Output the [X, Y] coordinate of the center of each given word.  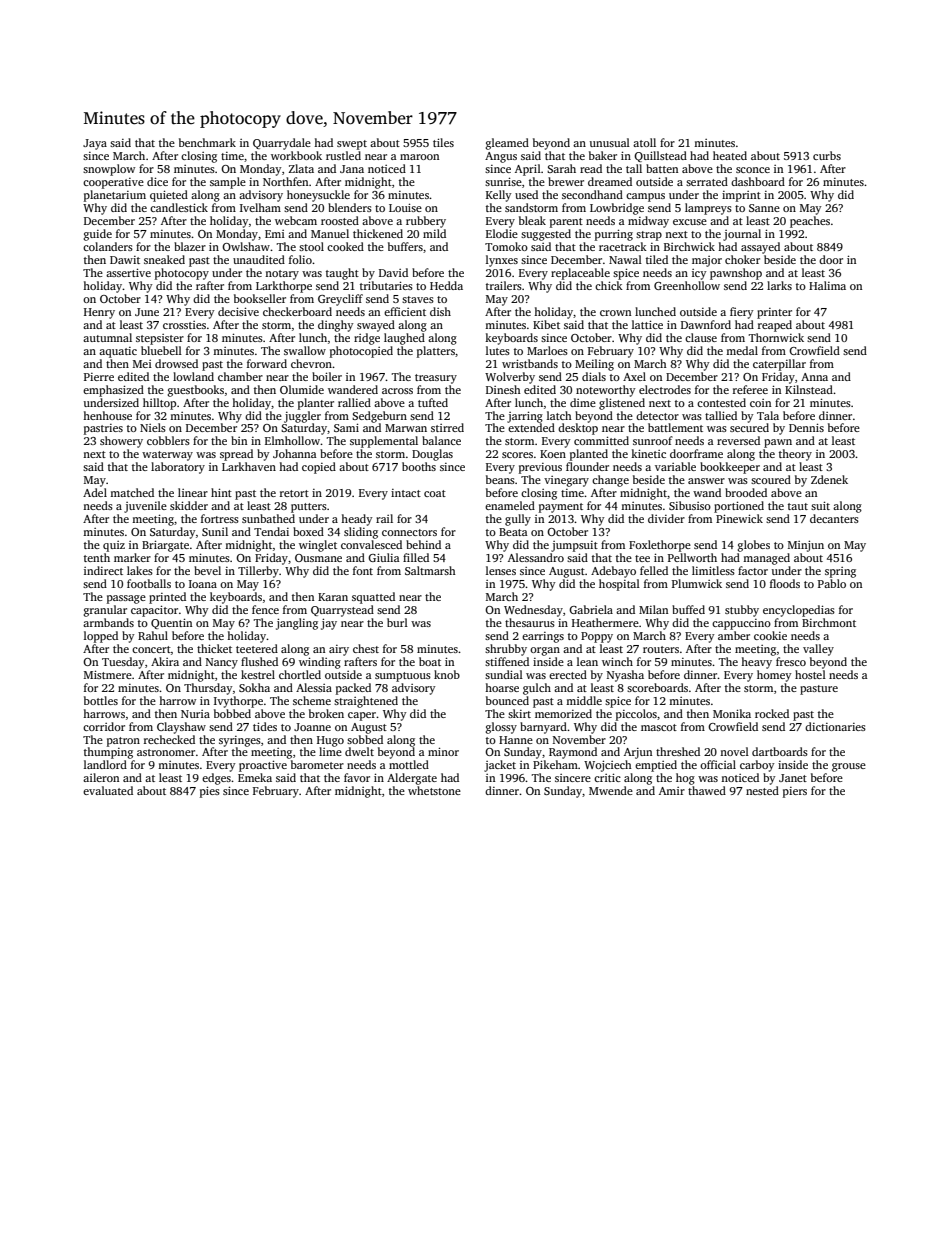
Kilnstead [809, 389]
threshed [678, 751]
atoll [644, 142]
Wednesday [533, 611]
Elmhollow [293, 440]
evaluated [108, 790]
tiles [443, 142]
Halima [827, 285]
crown [615, 313]
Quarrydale [282, 144]
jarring [525, 417]
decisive [238, 311]
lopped [101, 637]
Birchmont [829, 622]
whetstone [434, 790]
